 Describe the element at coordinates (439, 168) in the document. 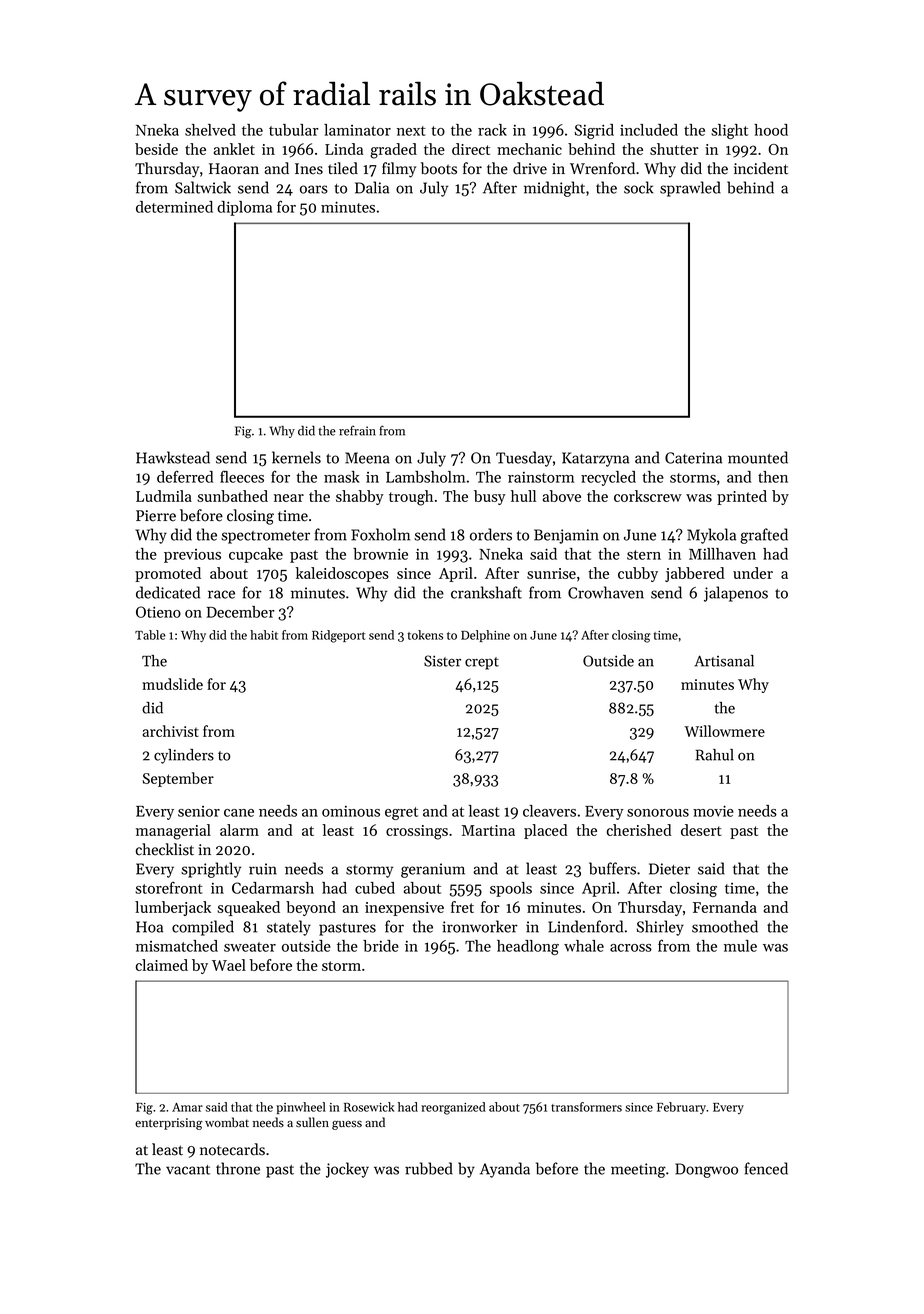

I see `boots` at that location.
